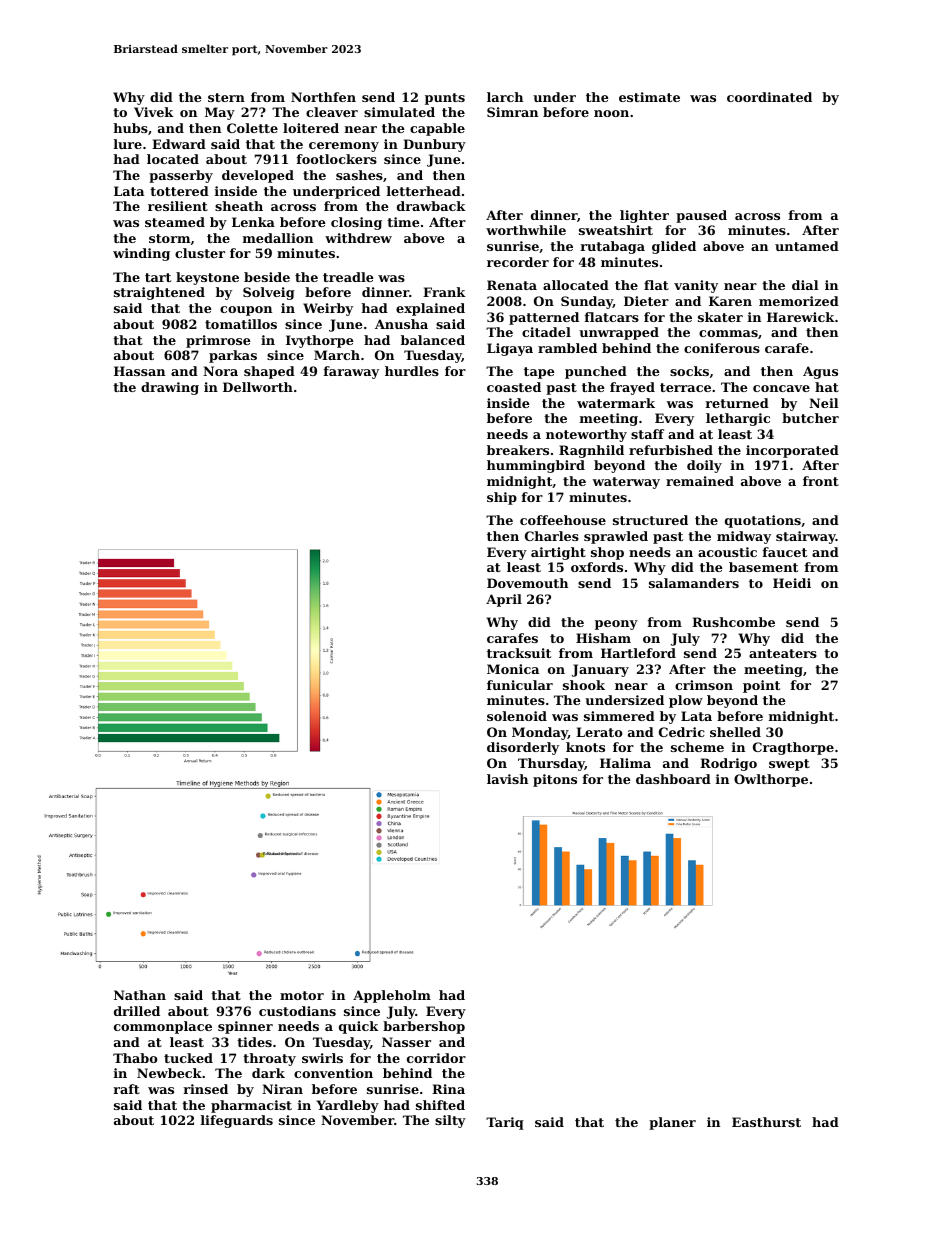  What do you see at coordinates (445, 99) in the page?
I see `punts` at bounding box center [445, 99].
